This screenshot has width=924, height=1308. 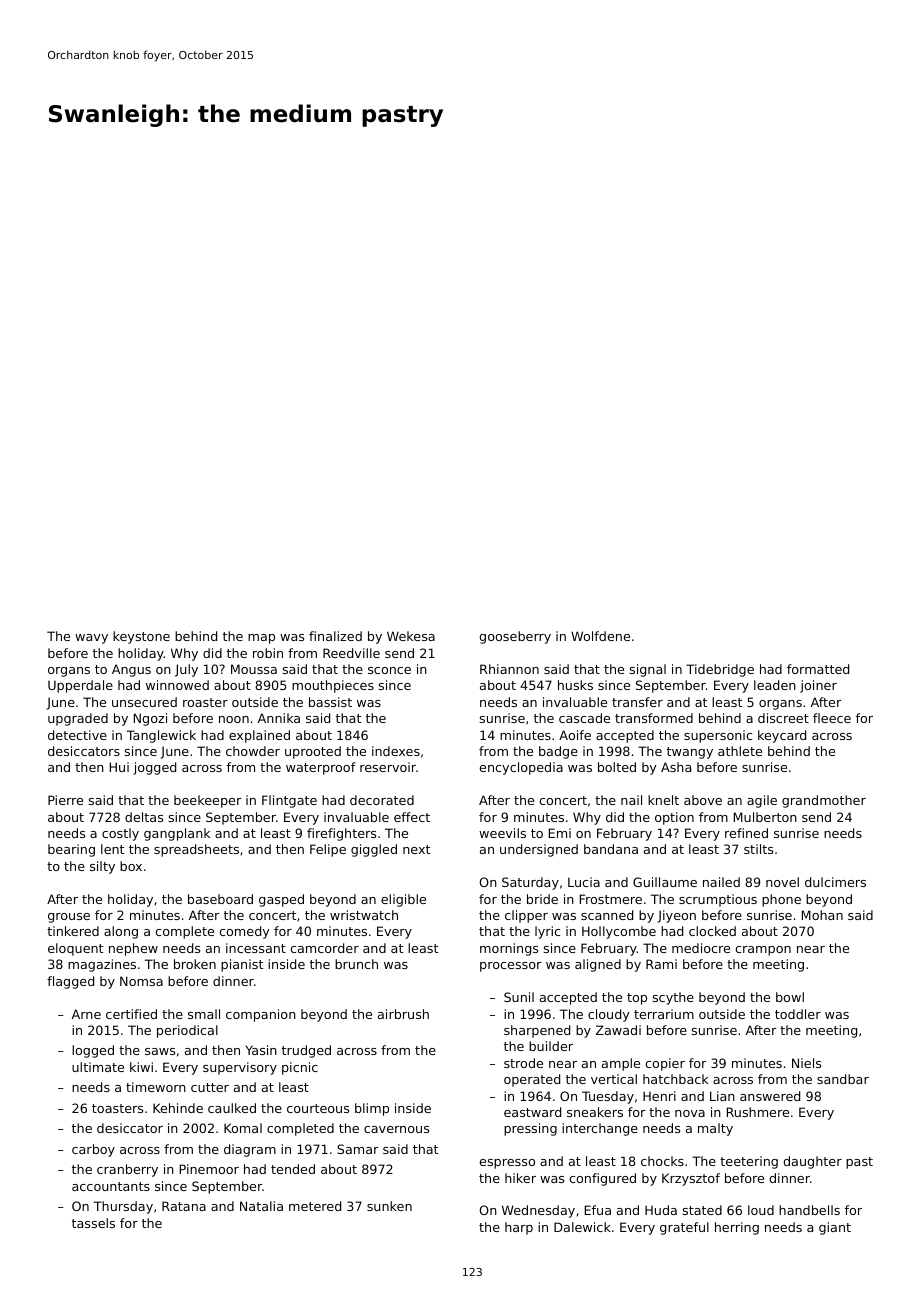 I want to click on Mohan, so click(x=822, y=915).
